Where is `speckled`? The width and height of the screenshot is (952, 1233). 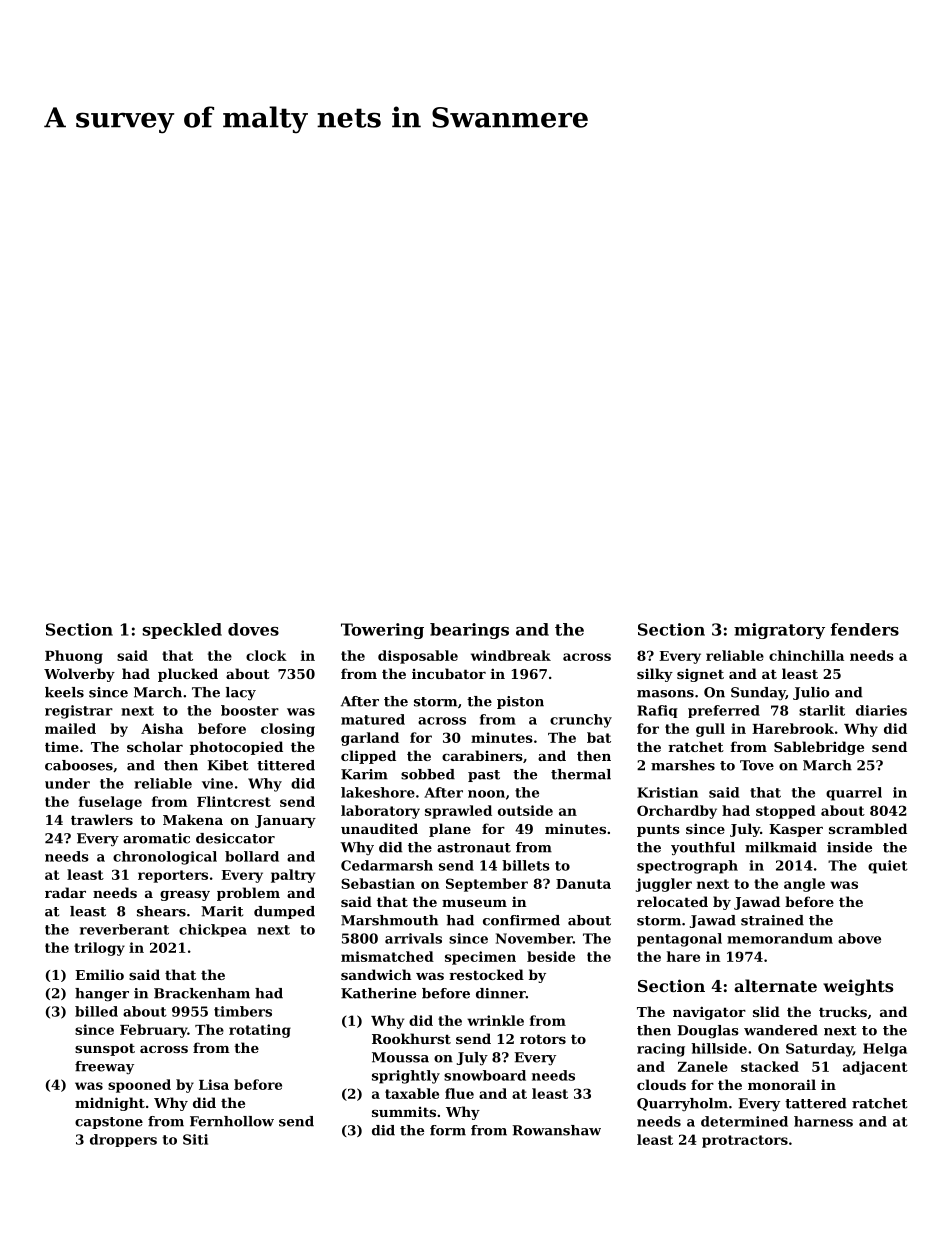
speckled is located at coordinates (182, 631).
